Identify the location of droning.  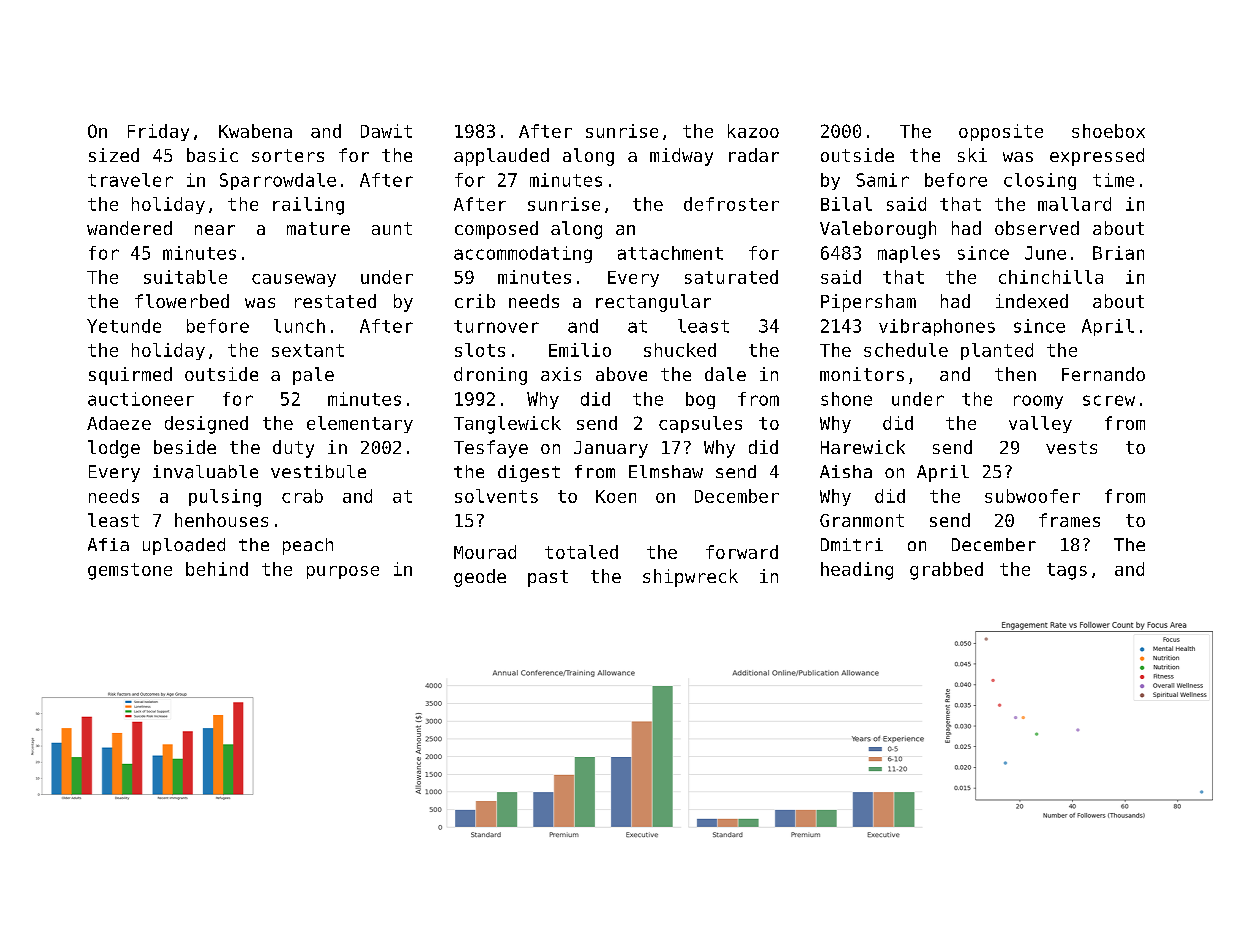
(490, 376).
